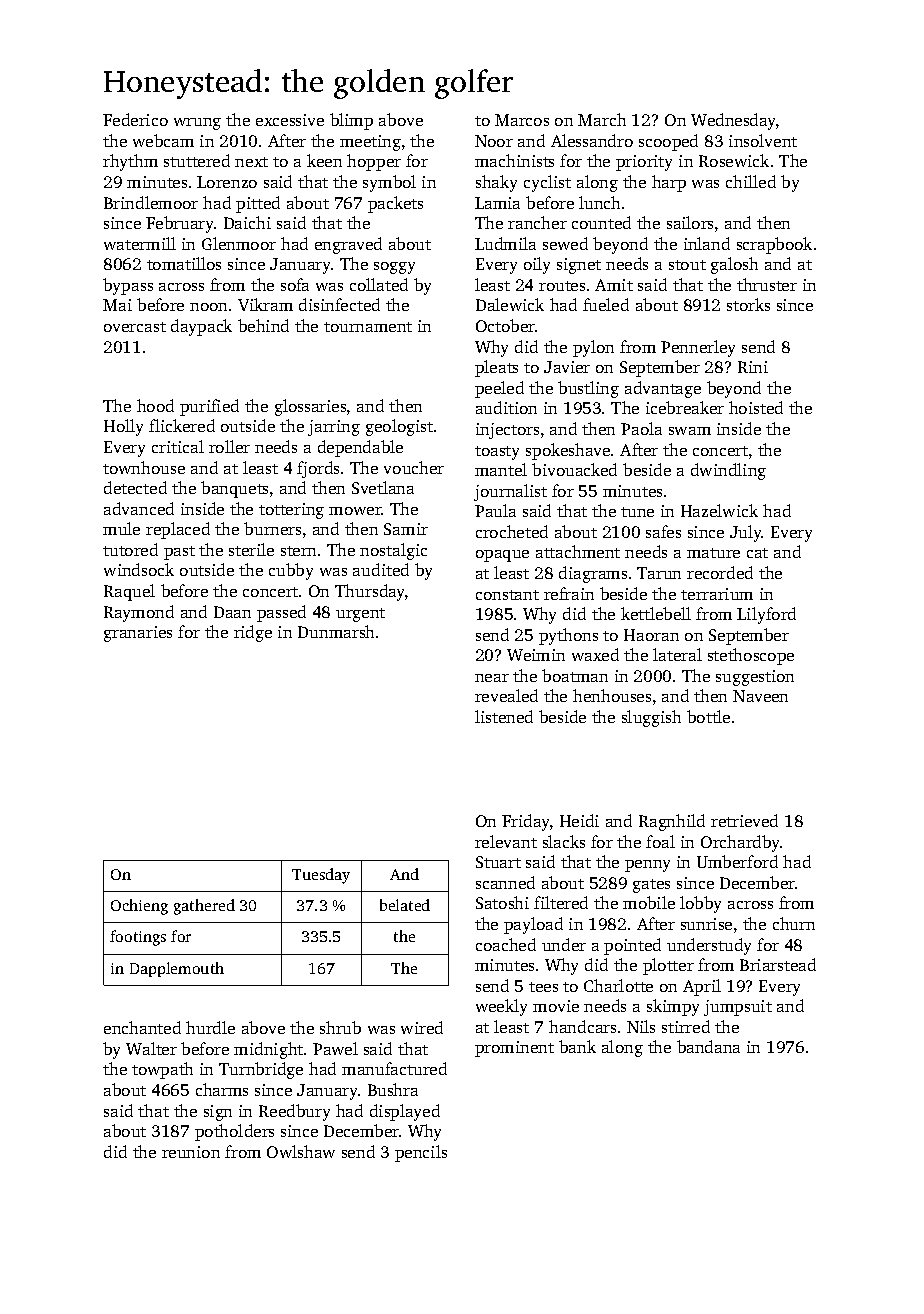 The height and width of the screenshot is (1314, 924). Describe the element at coordinates (751, 181) in the screenshot. I see `chilled` at that location.
